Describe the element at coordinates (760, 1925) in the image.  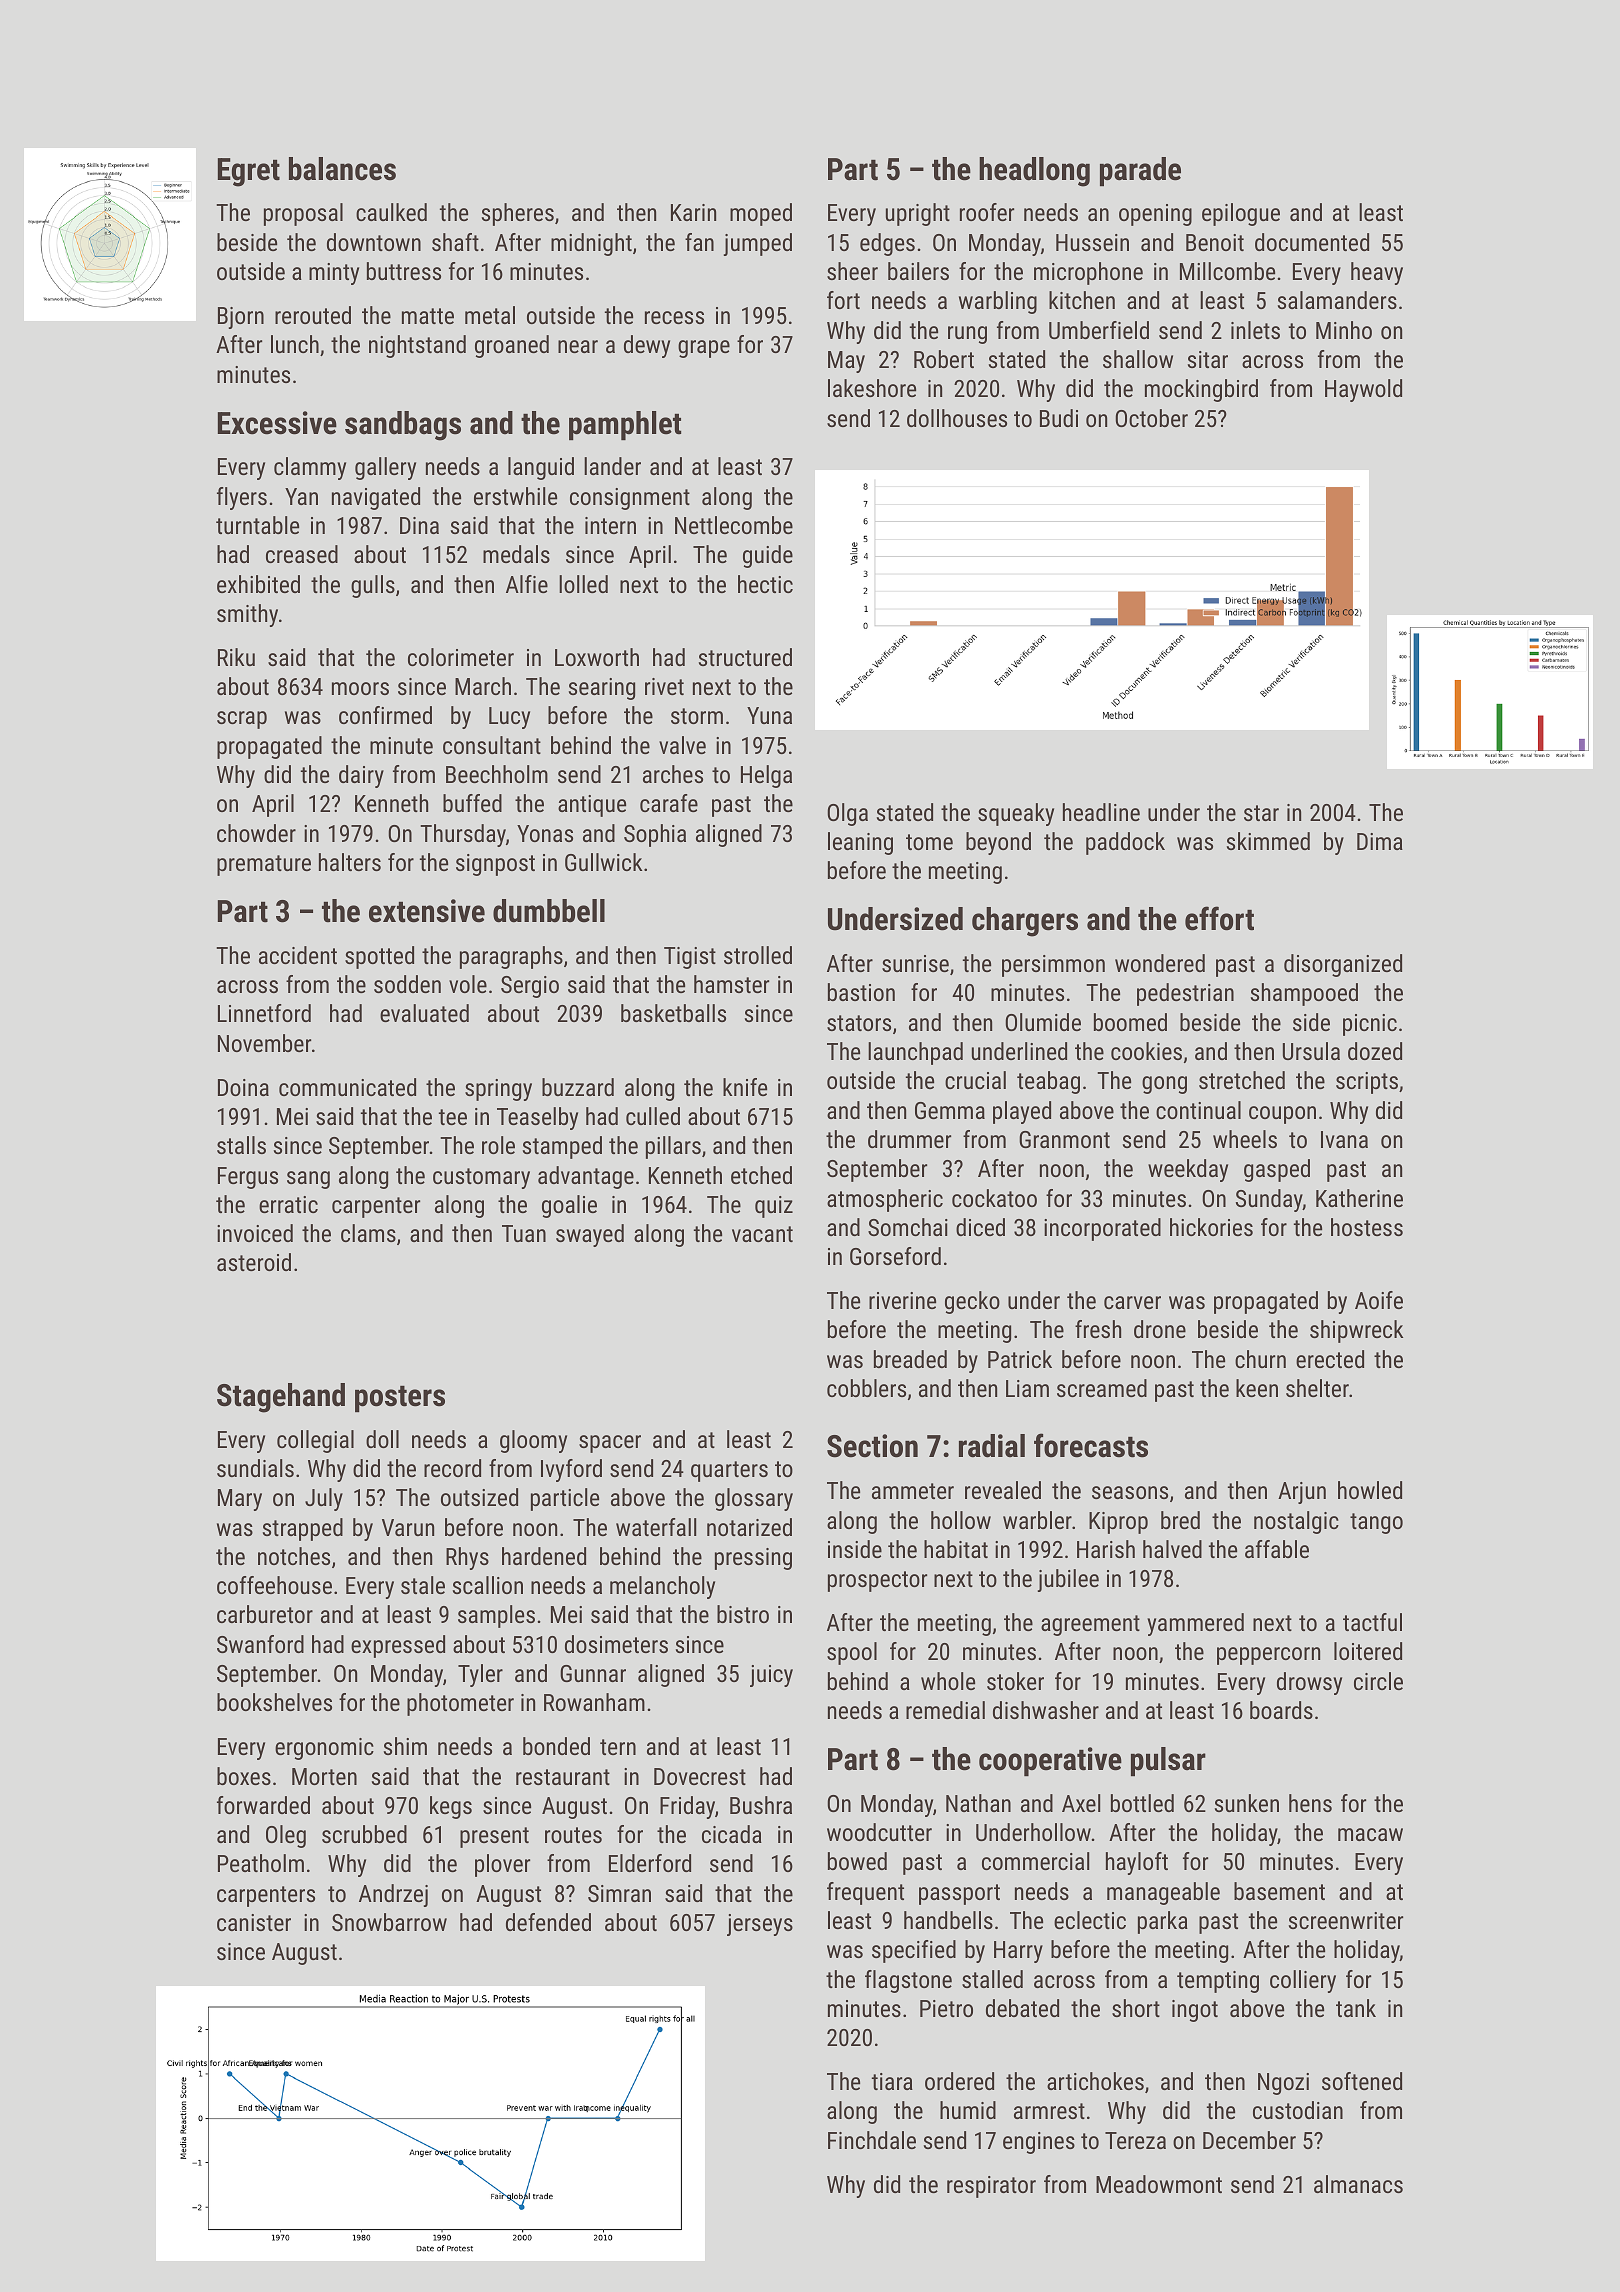
I see `jerseys` at that location.
